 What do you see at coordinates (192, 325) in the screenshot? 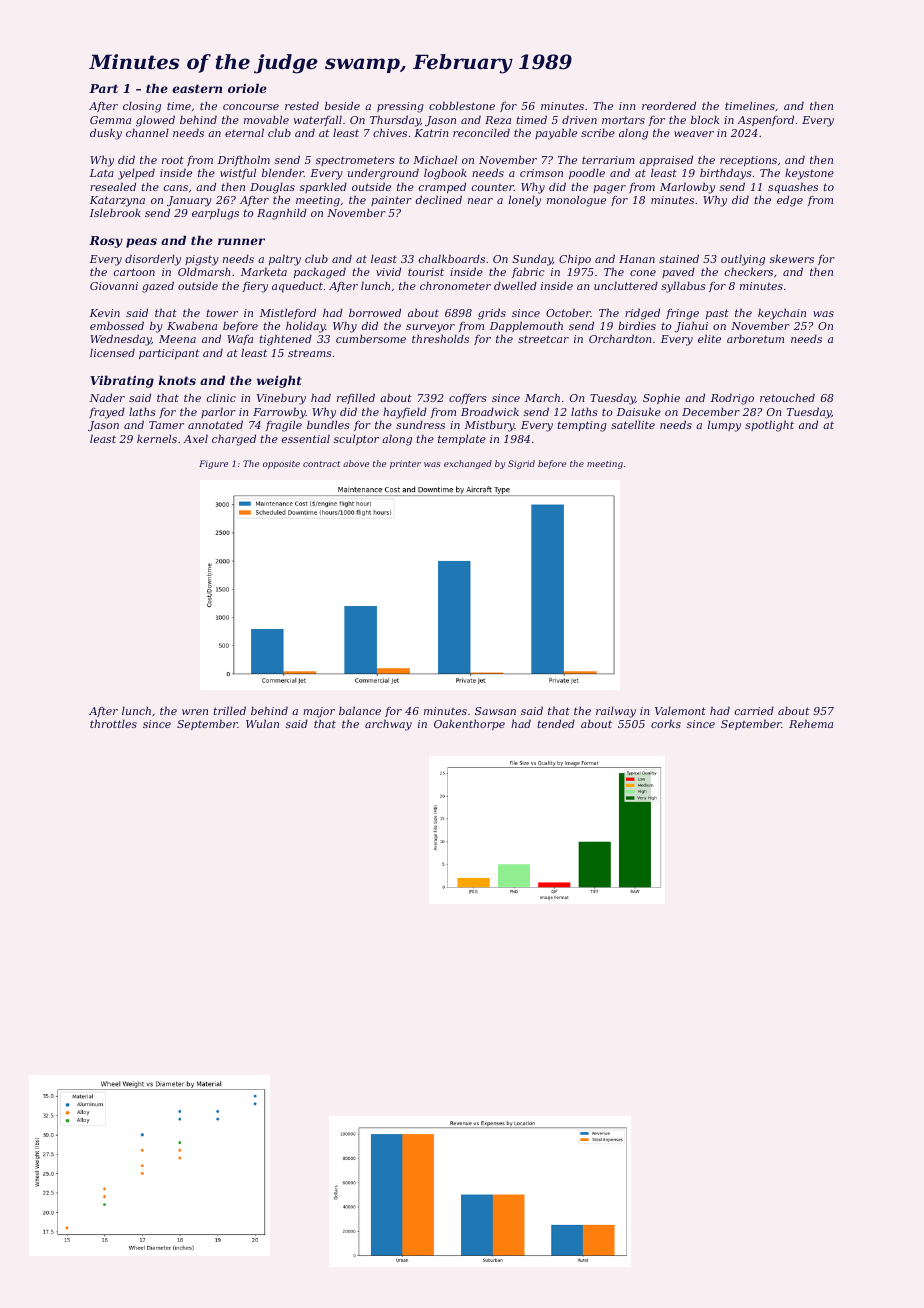
I see `Kwabena` at bounding box center [192, 325].
